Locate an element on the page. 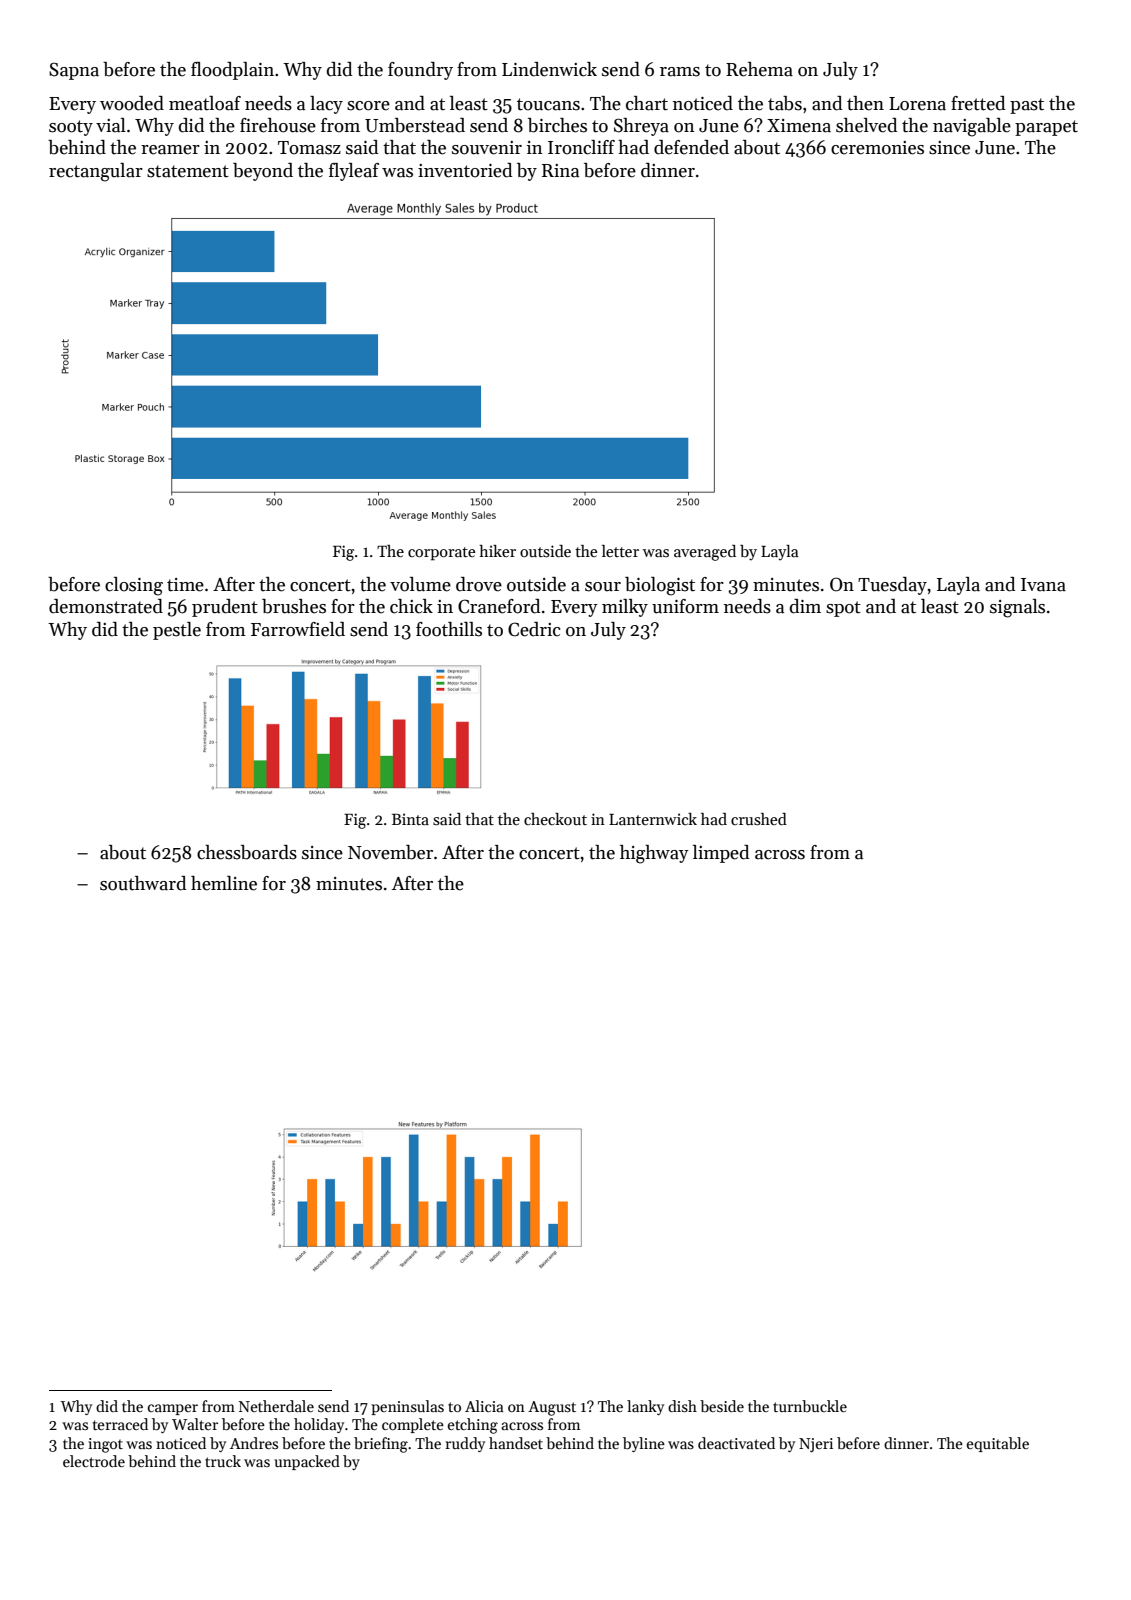 This page has width=1131, height=1600. highway is located at coordinates (654, 854).
